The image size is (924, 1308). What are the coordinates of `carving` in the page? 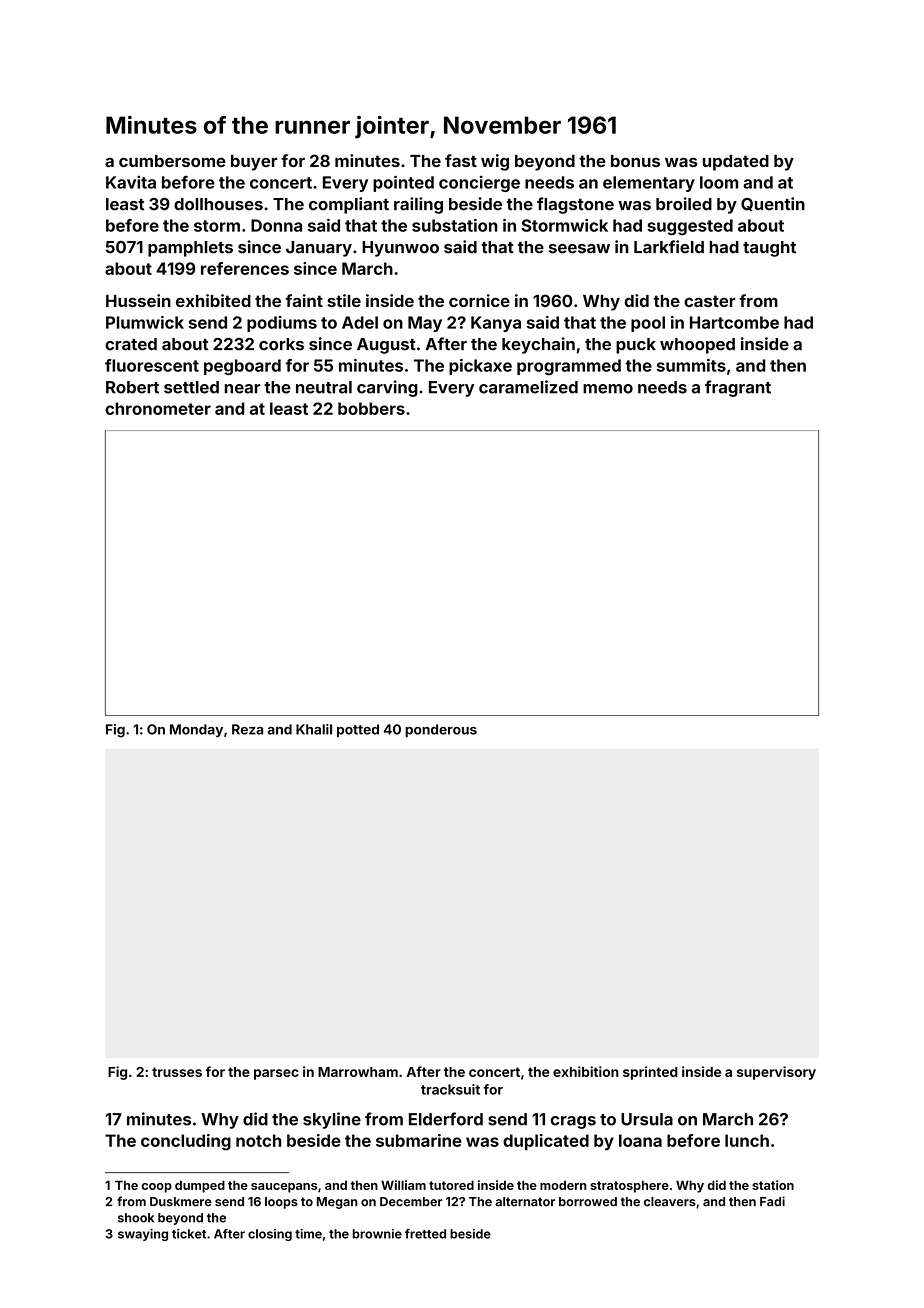 It's located at (387, 388).
